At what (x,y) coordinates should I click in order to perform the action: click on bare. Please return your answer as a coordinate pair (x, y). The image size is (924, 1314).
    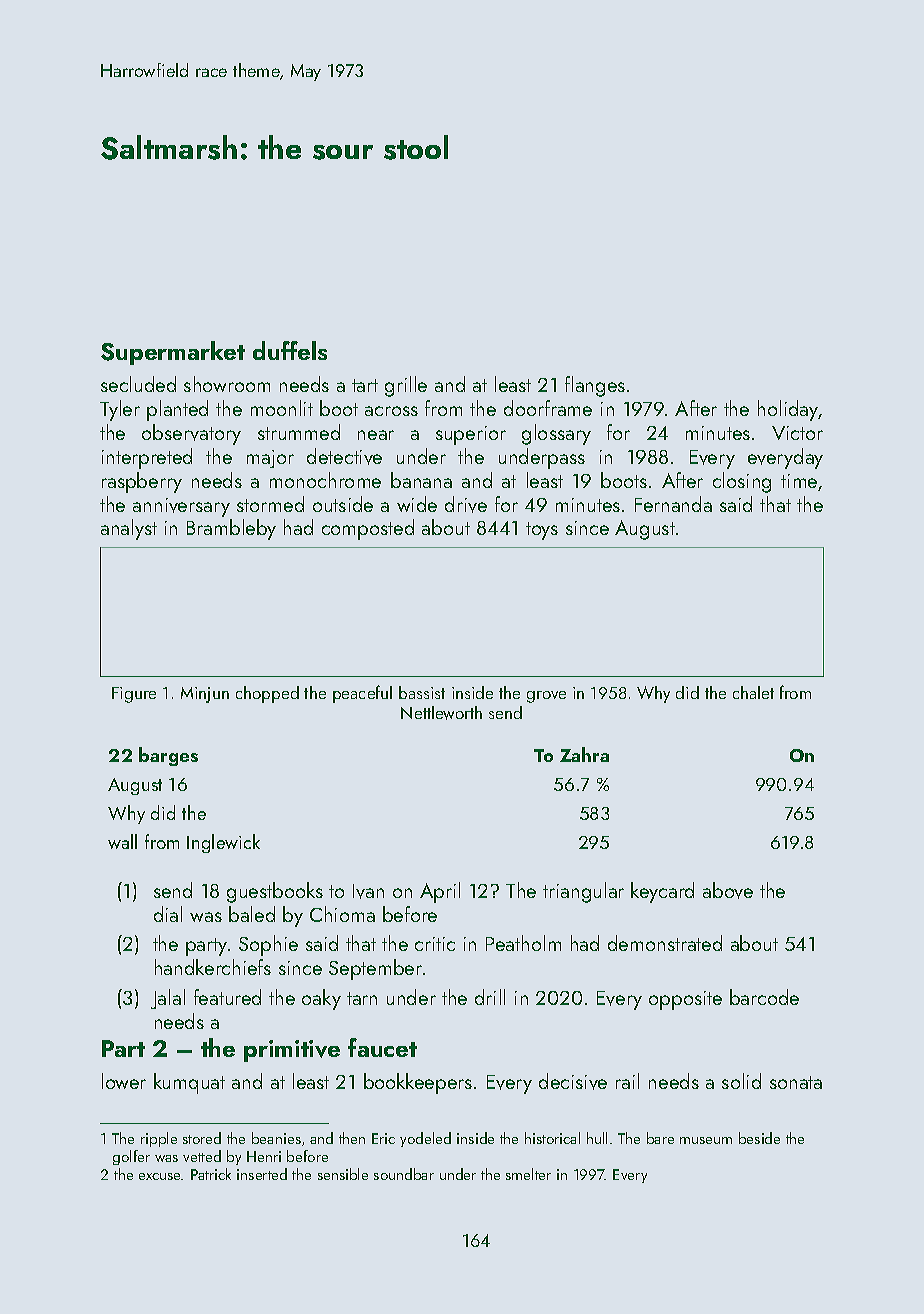
    Looking at the image, I should click on (660, 1138).
